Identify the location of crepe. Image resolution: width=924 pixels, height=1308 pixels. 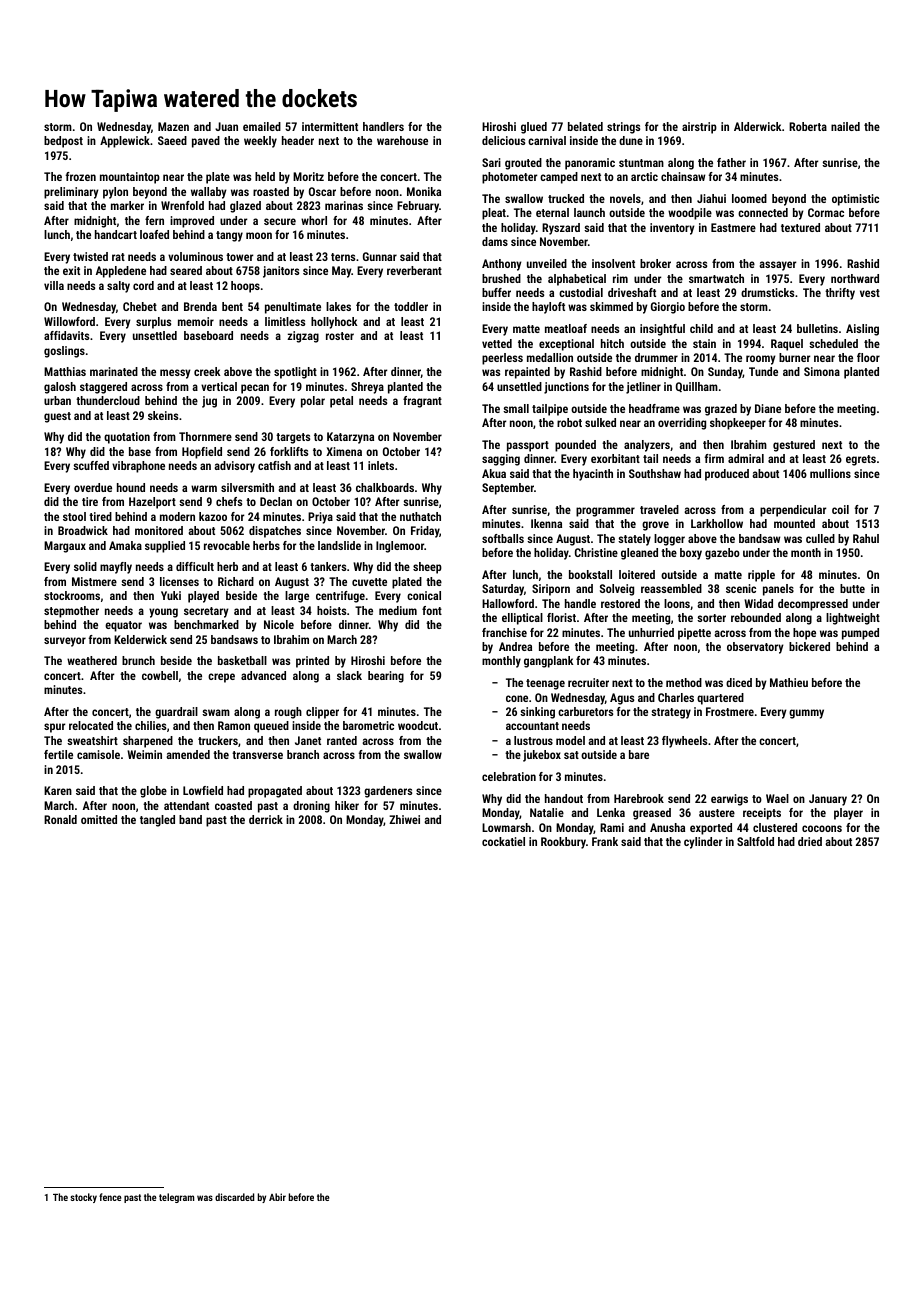
(221, 678).
